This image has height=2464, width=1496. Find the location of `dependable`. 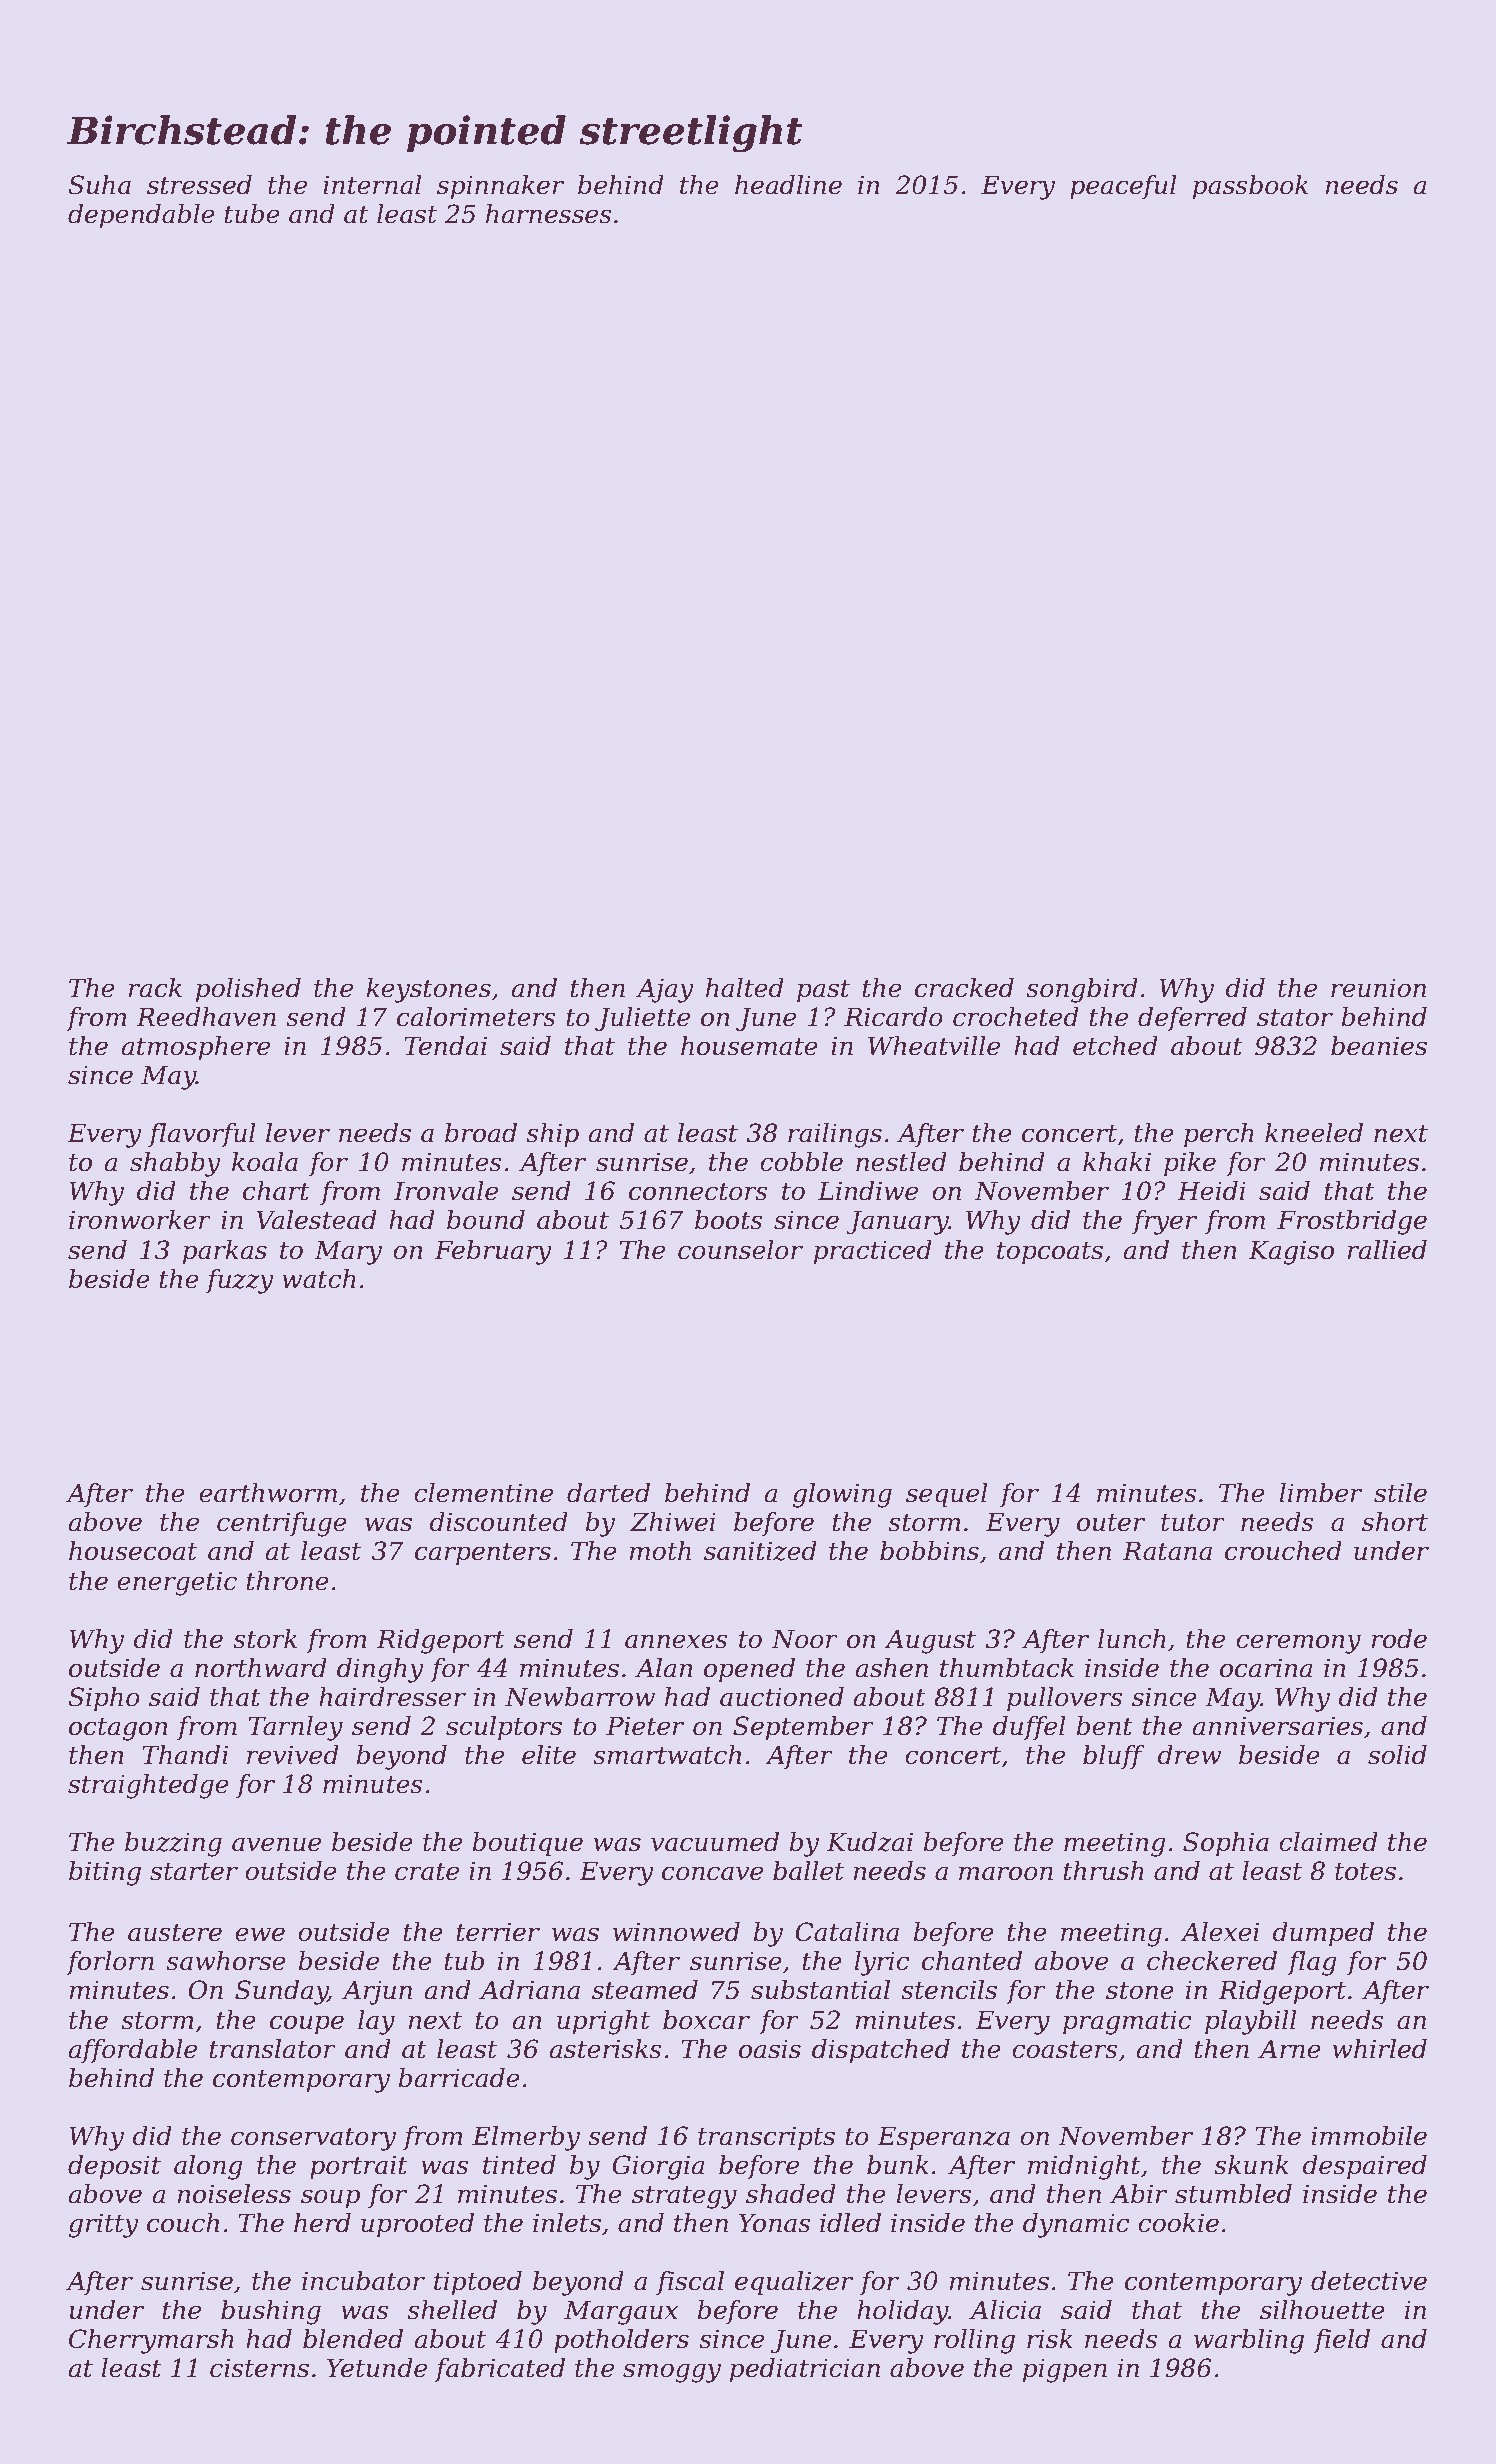

dependable is located at coordinates (141, 216).
